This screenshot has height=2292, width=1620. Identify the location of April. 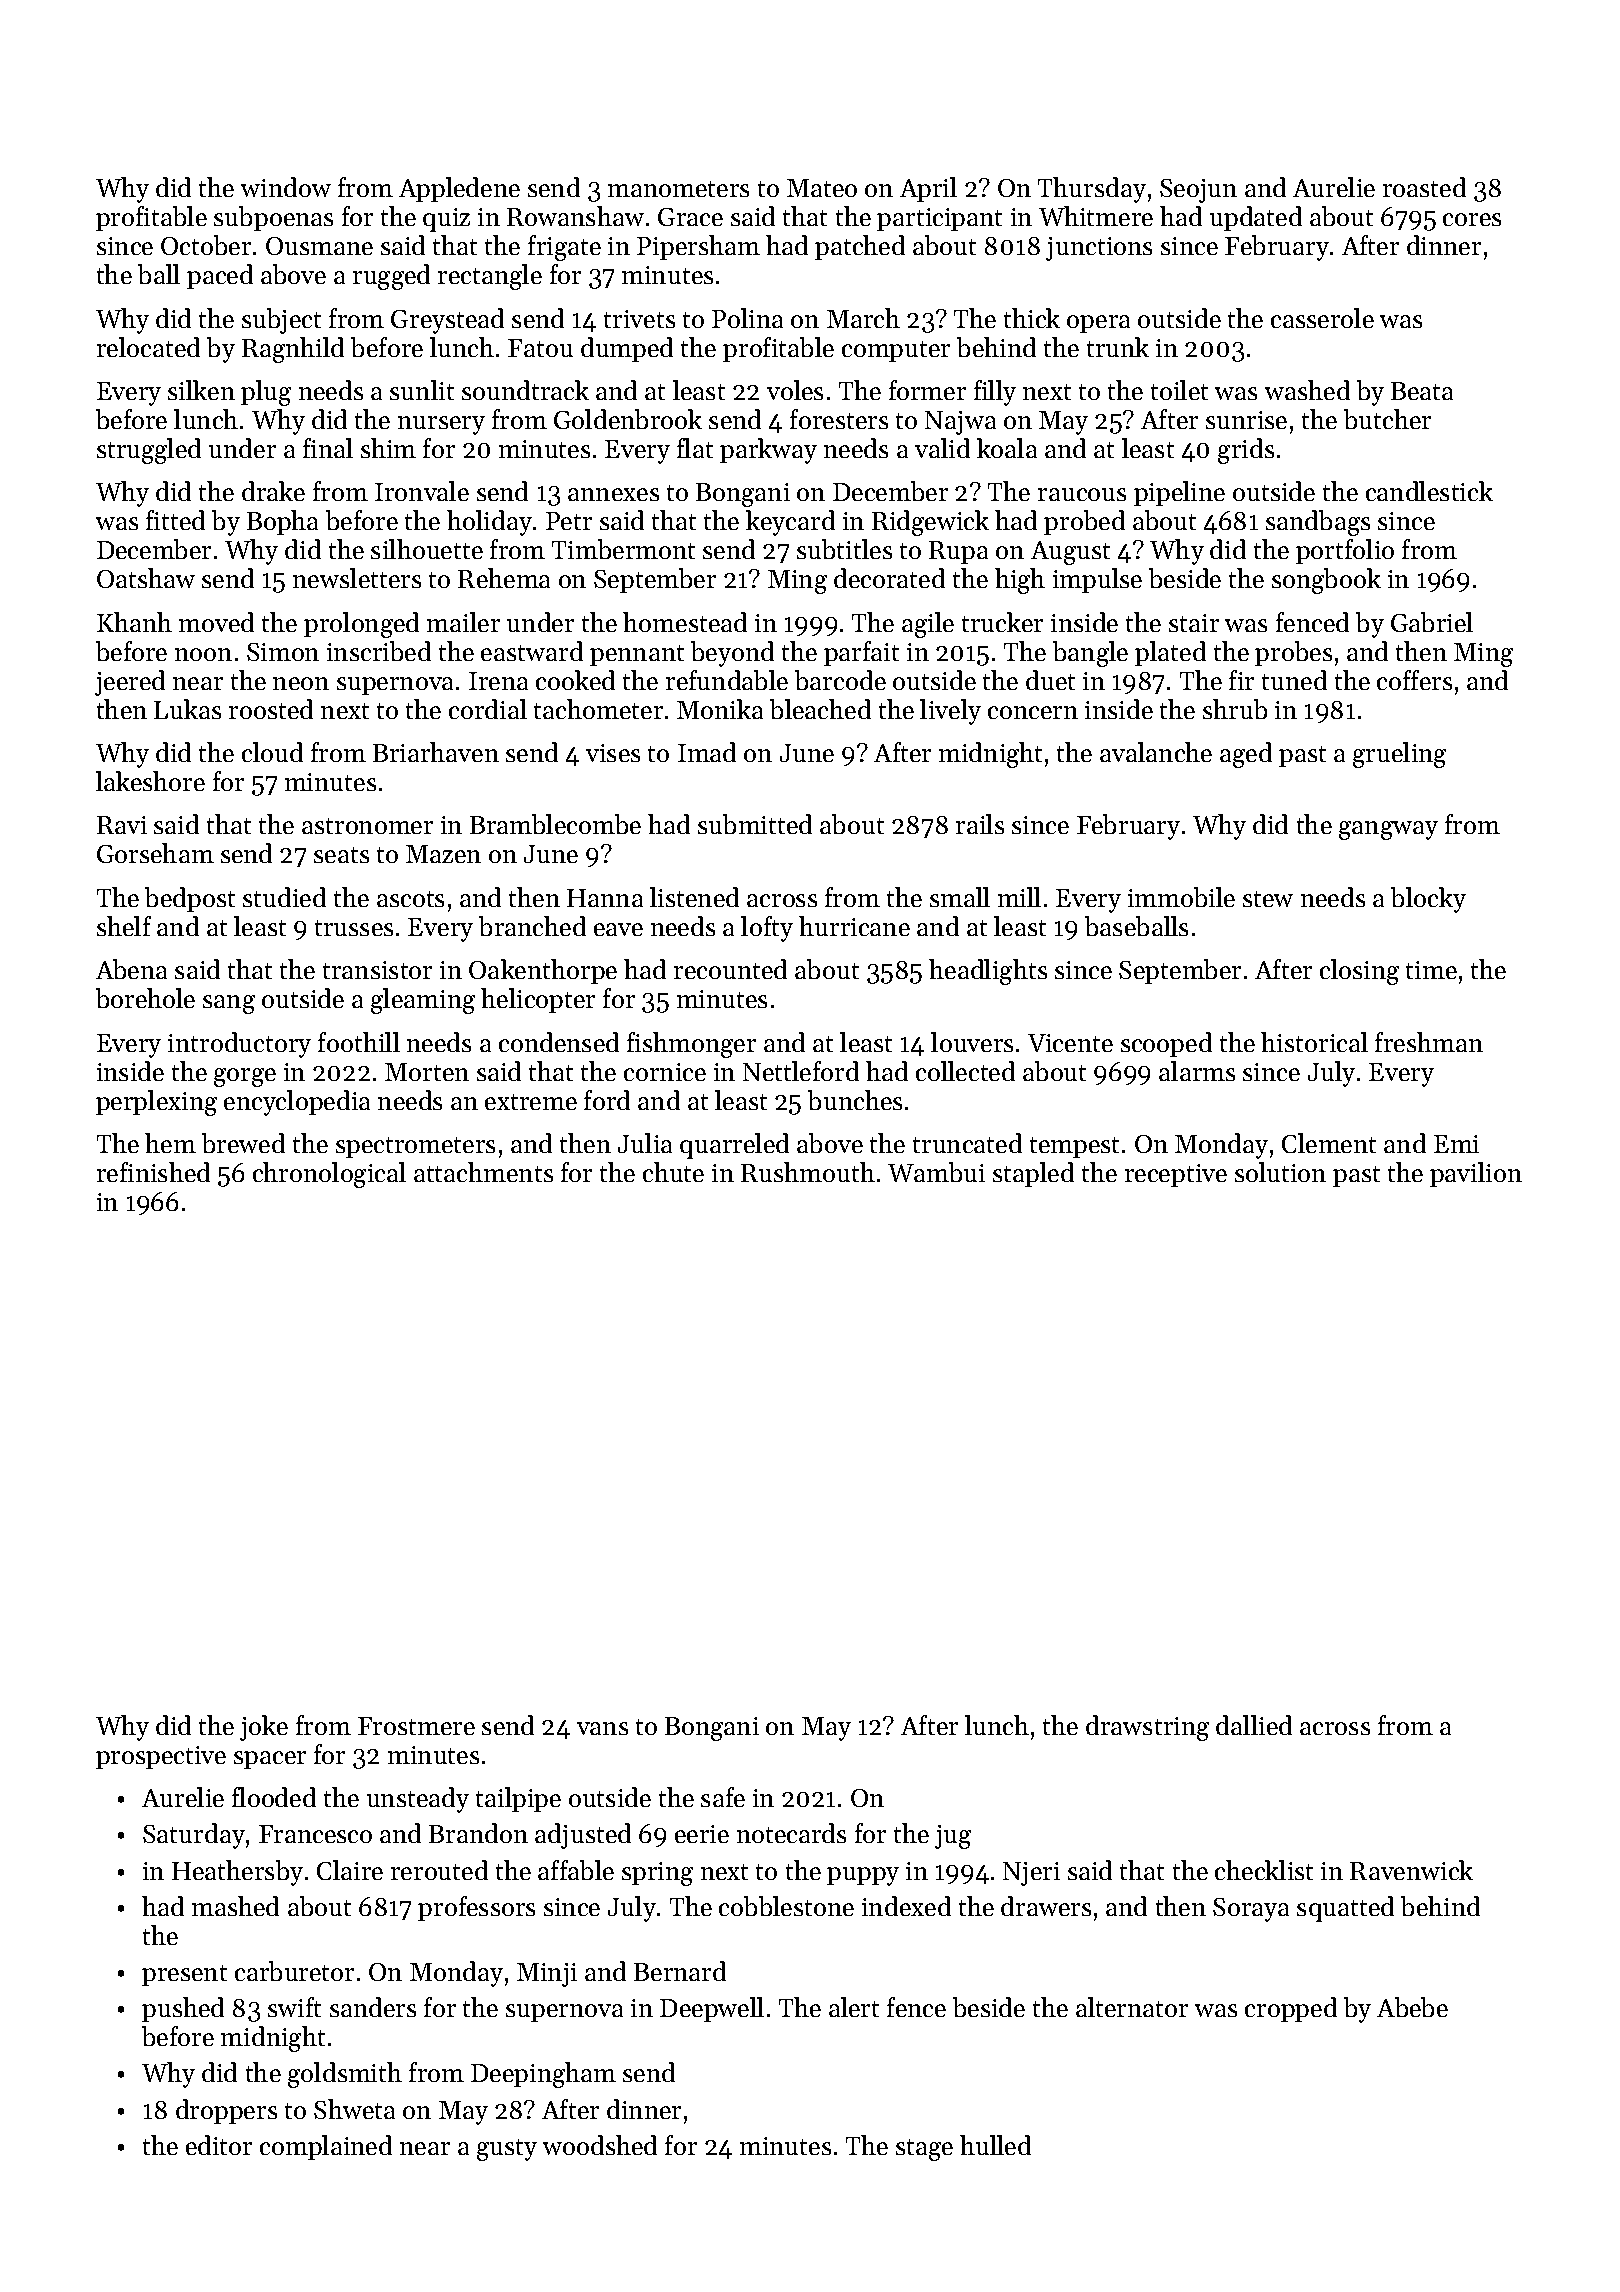
(928, 189).
